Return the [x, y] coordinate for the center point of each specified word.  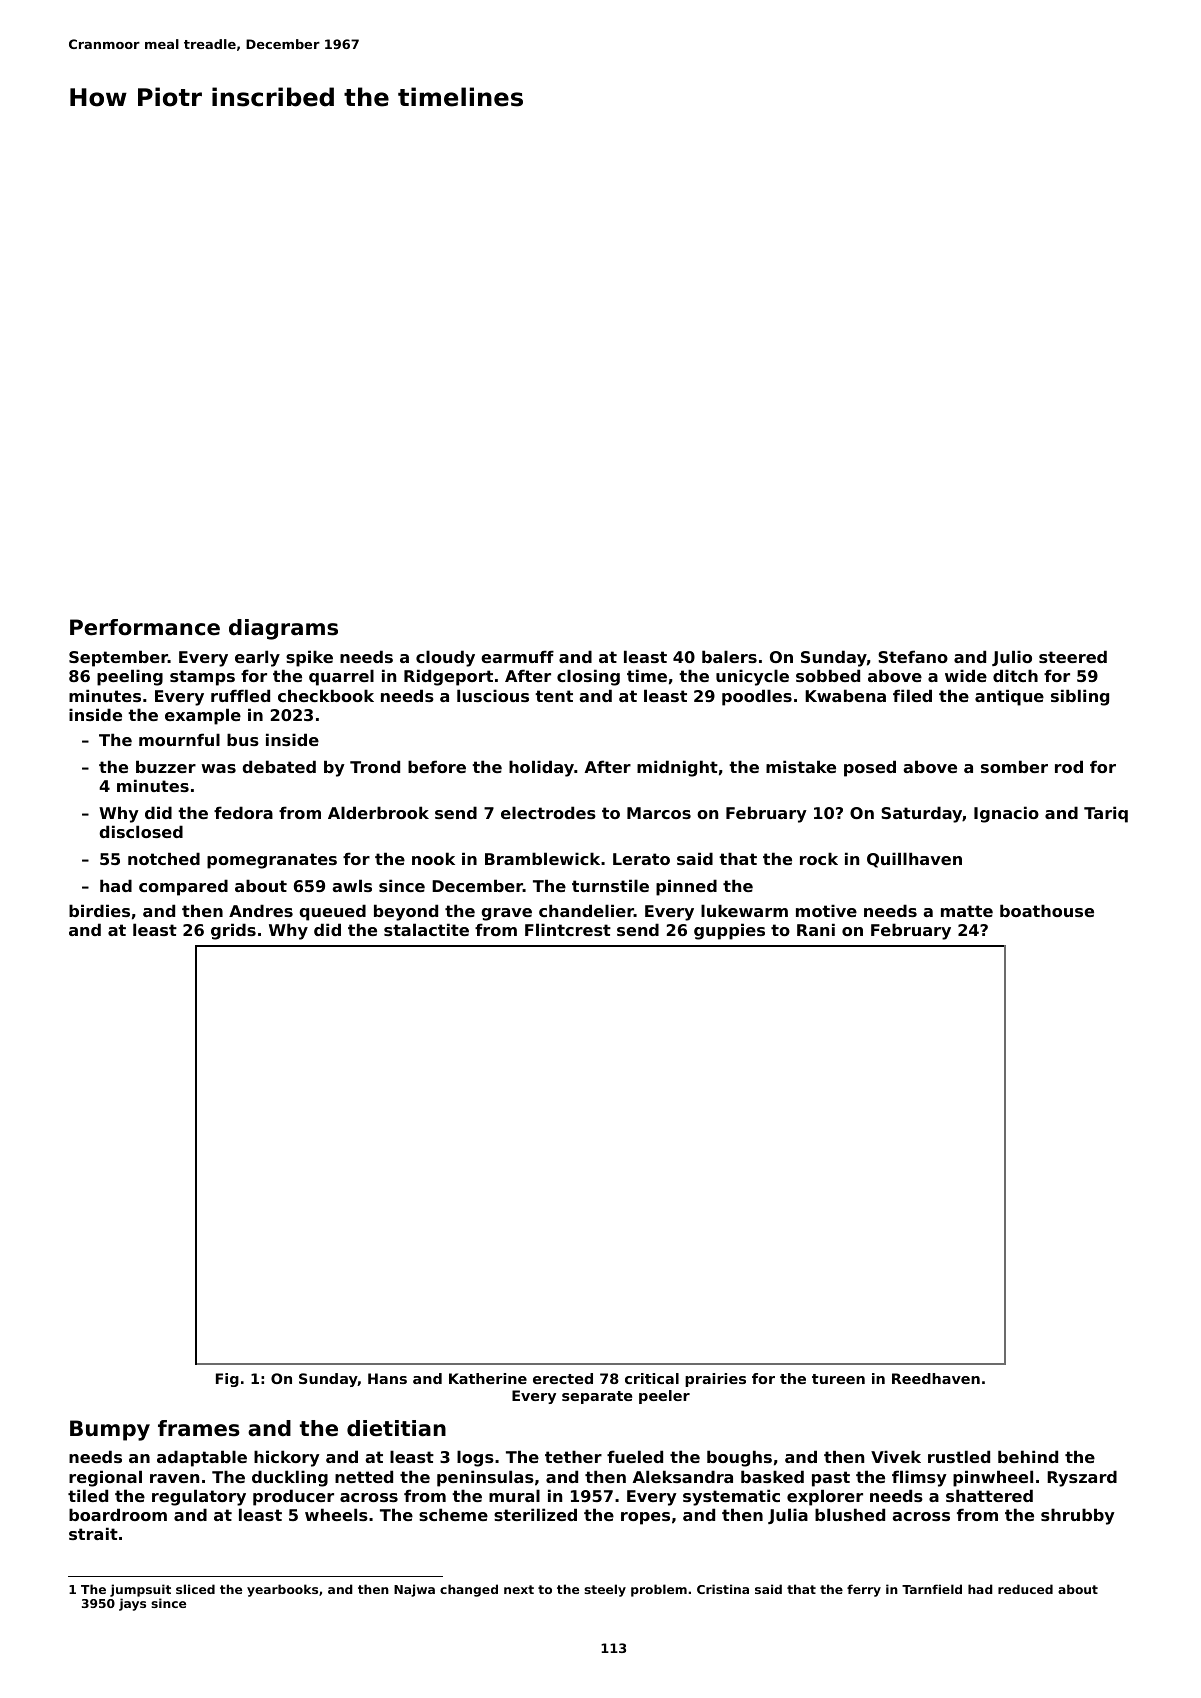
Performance [145, 627]
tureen [838, 1379]
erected [563, 1378]
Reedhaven [936, 1378]
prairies [715, 1380]
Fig [227, 1380]
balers [729, 656]
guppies [729, 931]
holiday [541, 768]
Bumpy [110, 1430]
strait [93, 1533]
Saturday [921, 814]
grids [233, 931]
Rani [816, 929]
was [218, 768]
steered [1073, 656]
